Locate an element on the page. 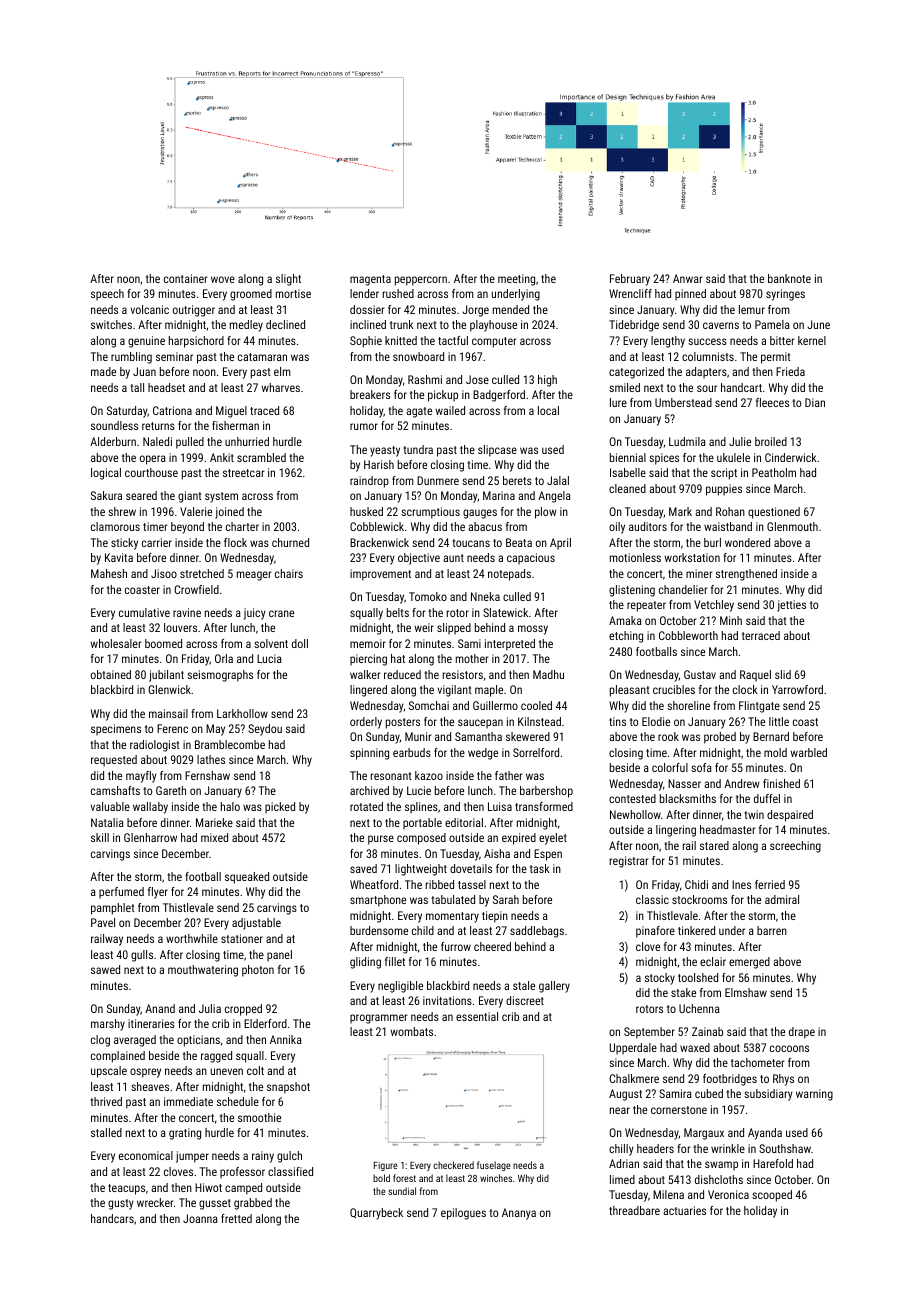 This page has height=1308, width=924. volcanic is located at coordinates (150, 309).
